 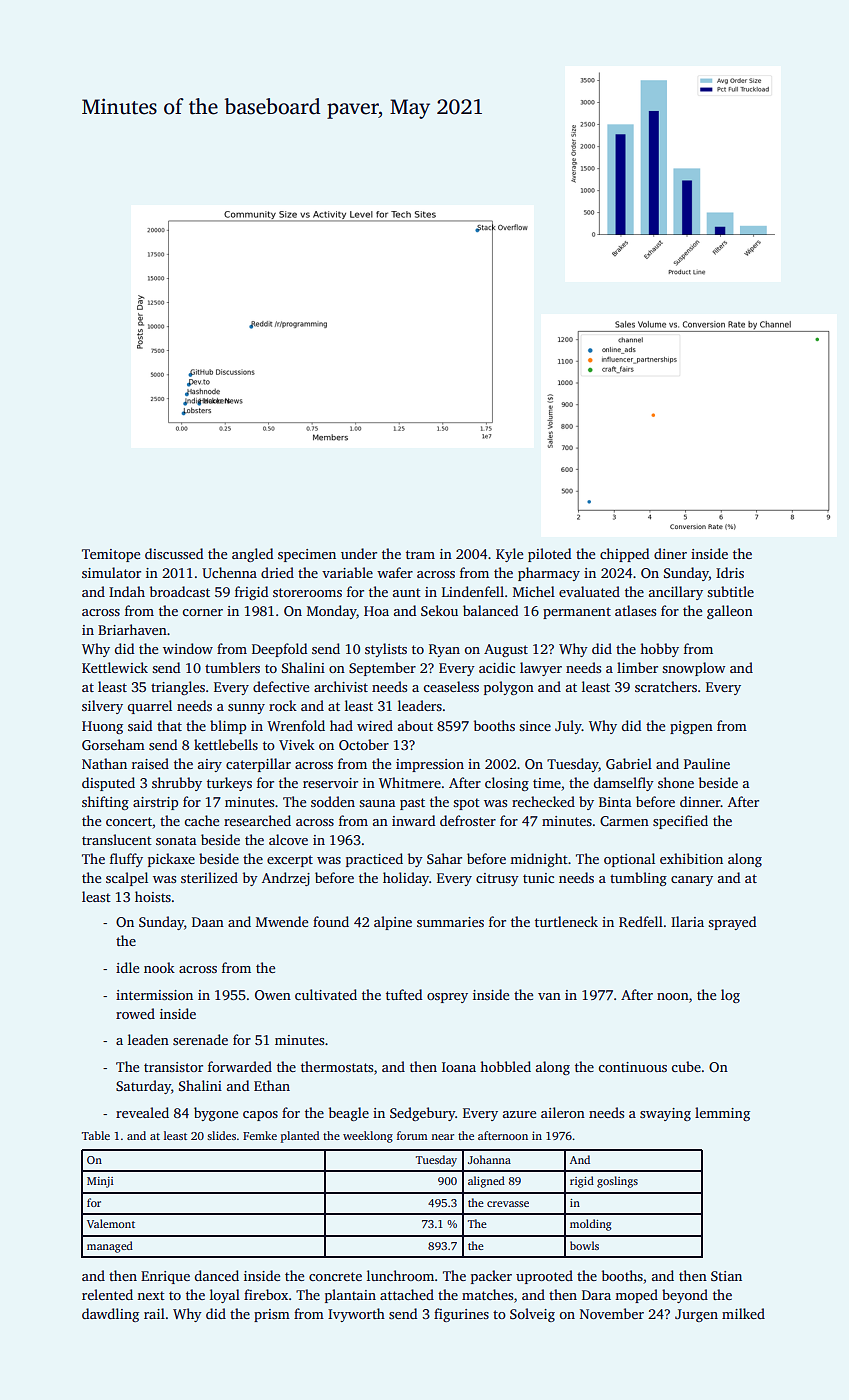 I want to click on managed, so click(x=110, y=1247).
